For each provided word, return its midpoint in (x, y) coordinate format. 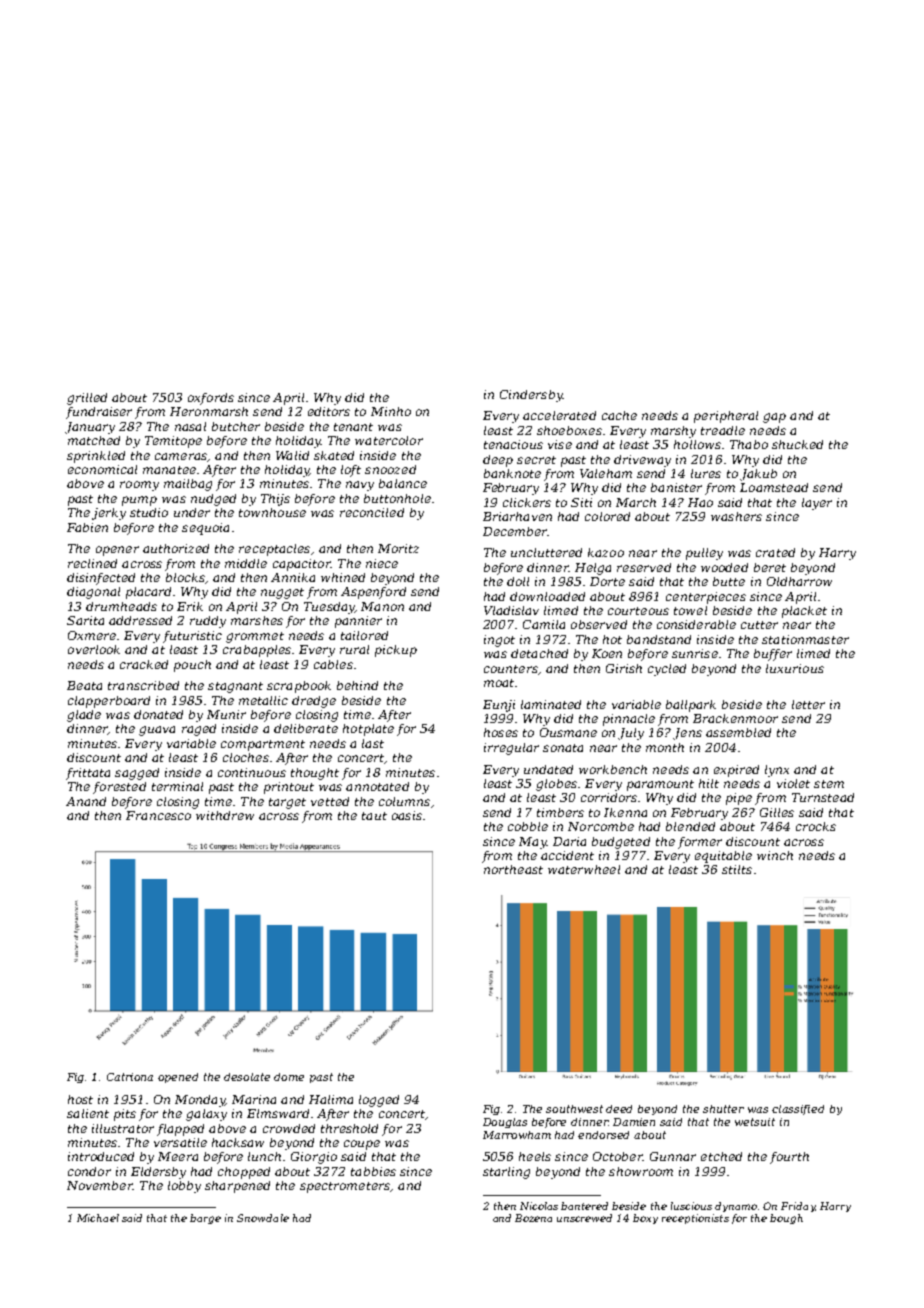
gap (774, 418)
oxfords (211, 399)
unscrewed (584, 1218)
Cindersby (531, 396)
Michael (98, 1218)
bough (786, 1219)
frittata (88, 774)
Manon (382, 606)
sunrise (695, 653)
